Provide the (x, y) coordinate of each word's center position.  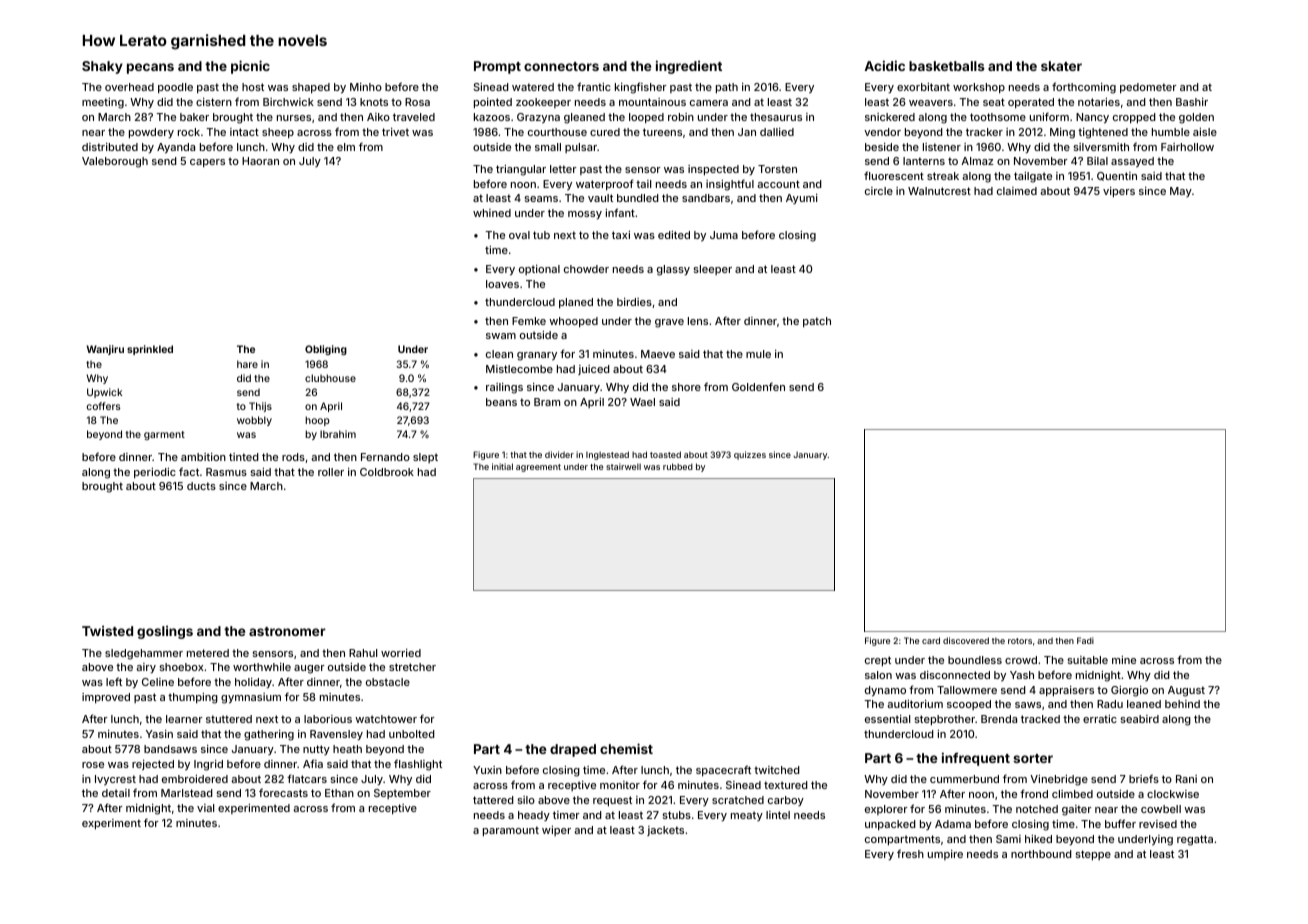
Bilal (1097, 161)
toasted (665, 454)
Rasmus (226, 472)
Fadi (1085, 640)
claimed (1017, 191)
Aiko (378, 117)
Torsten (777, 169)
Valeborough (115, 162)
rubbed (678, 466)
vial (205, 808)
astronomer (287, 631)
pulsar (581, 148)
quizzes (750, 455)
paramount (511, 831)
